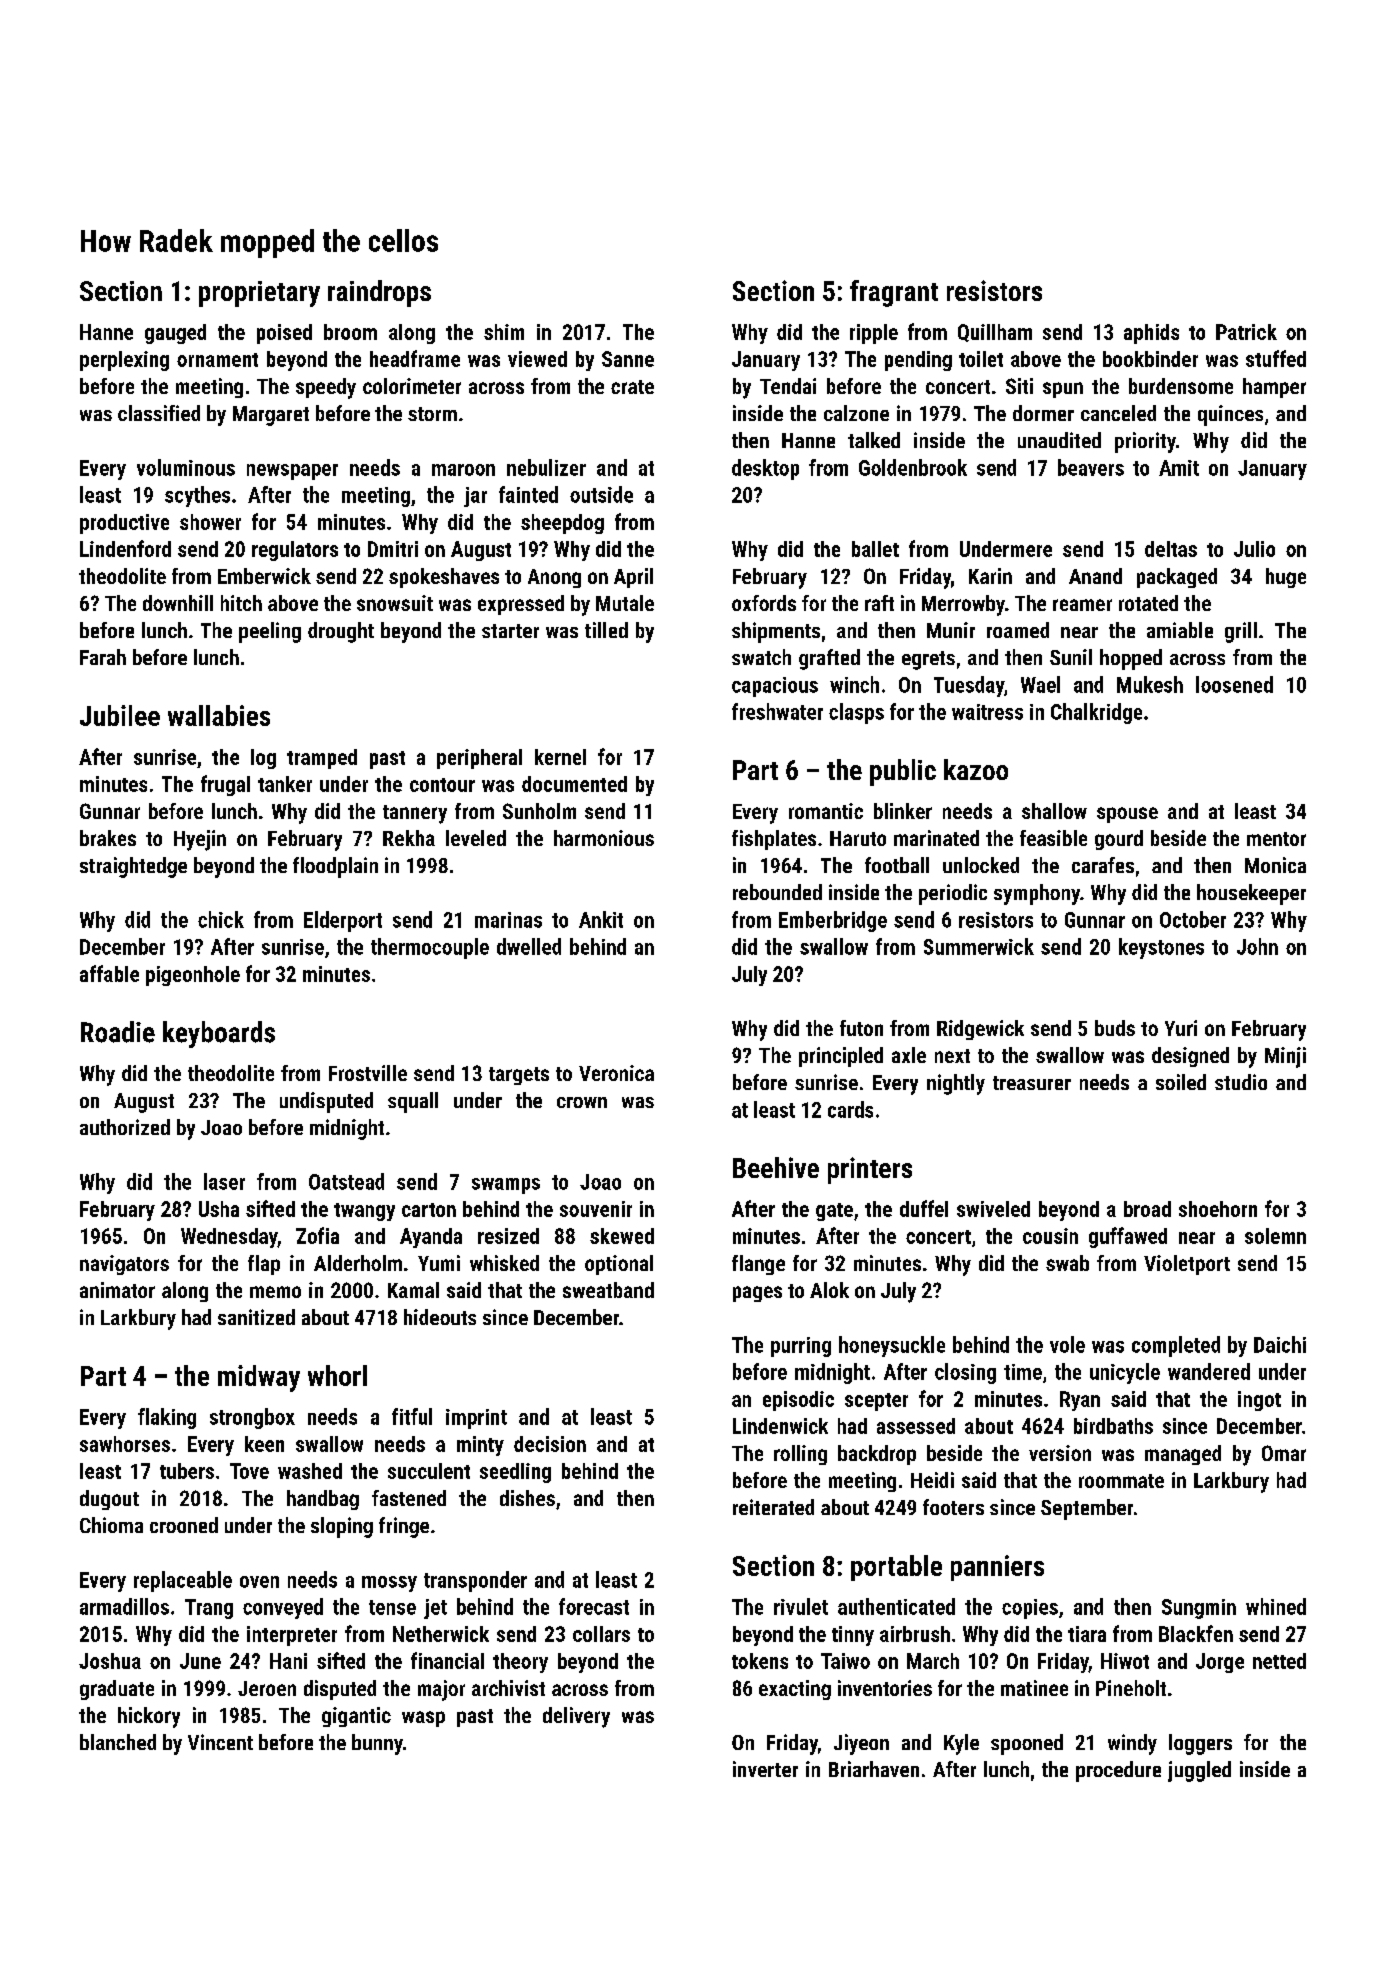  What do you see at coordinates (197, 496) in the screenshot?
I see `scythes` at bounding box center [197, 496].
